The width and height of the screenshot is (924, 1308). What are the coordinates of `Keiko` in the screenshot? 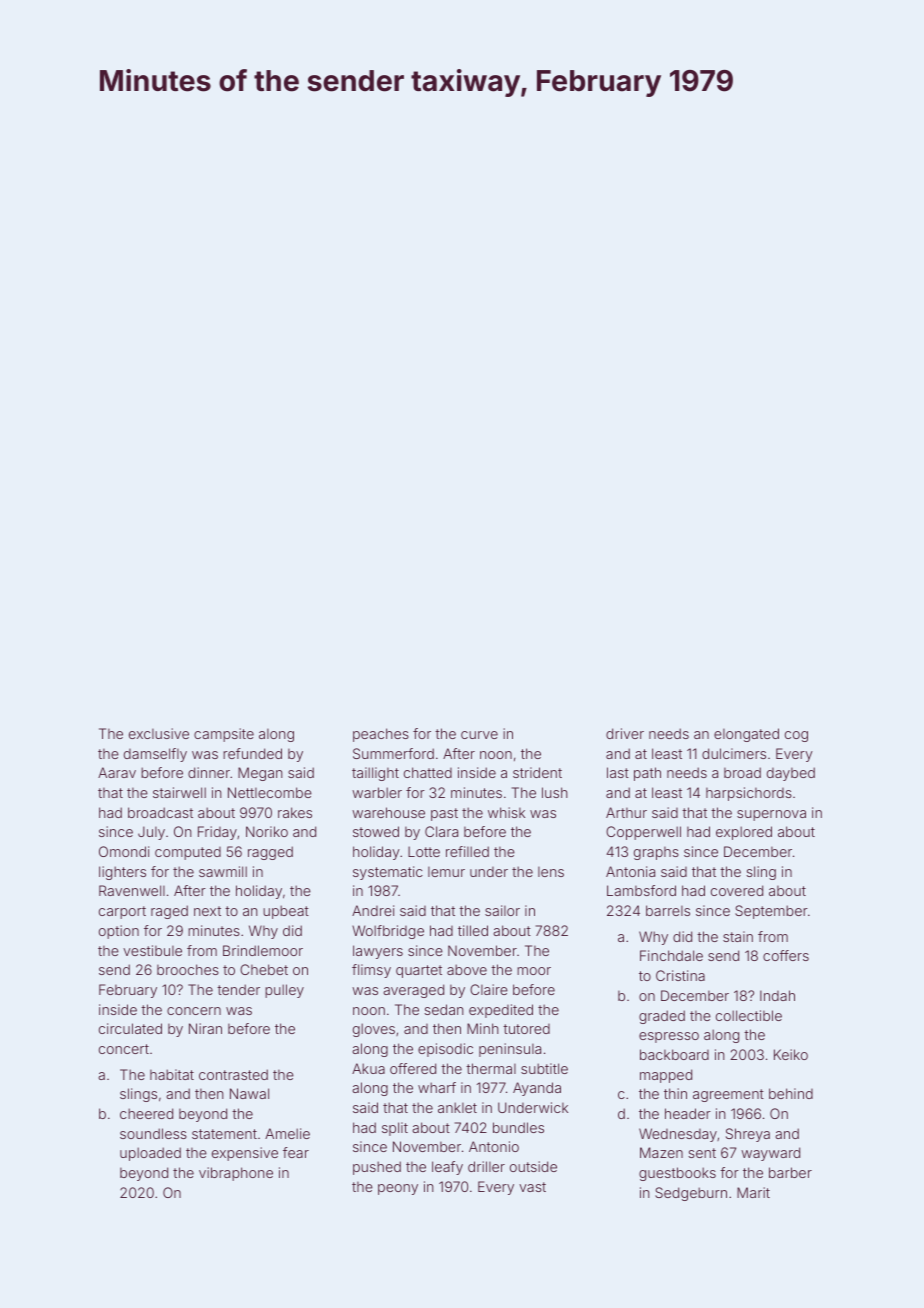 It's located at (791, 1054).
